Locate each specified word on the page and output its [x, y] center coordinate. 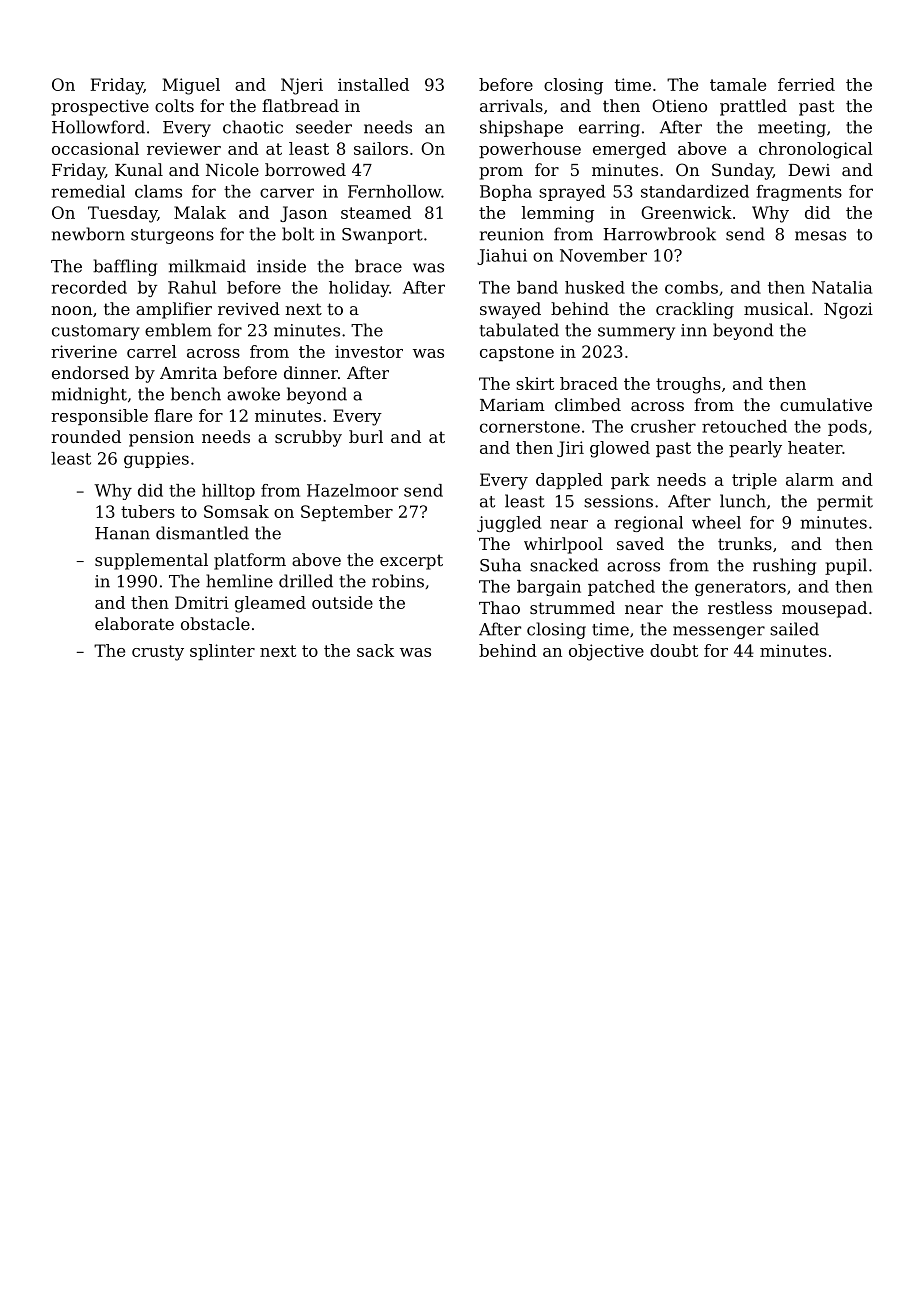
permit [845, 503]
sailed [794, 629]
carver [287, 193]
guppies [156, 460]
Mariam [512, 405]
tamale [738, 84]
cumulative [826, 404]
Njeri [302, 86]
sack [375, 650]
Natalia [842, 287]
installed [373, 84]
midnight [89, 395]
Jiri [570, 449]
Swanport [382, 236]
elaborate [134, 623]
